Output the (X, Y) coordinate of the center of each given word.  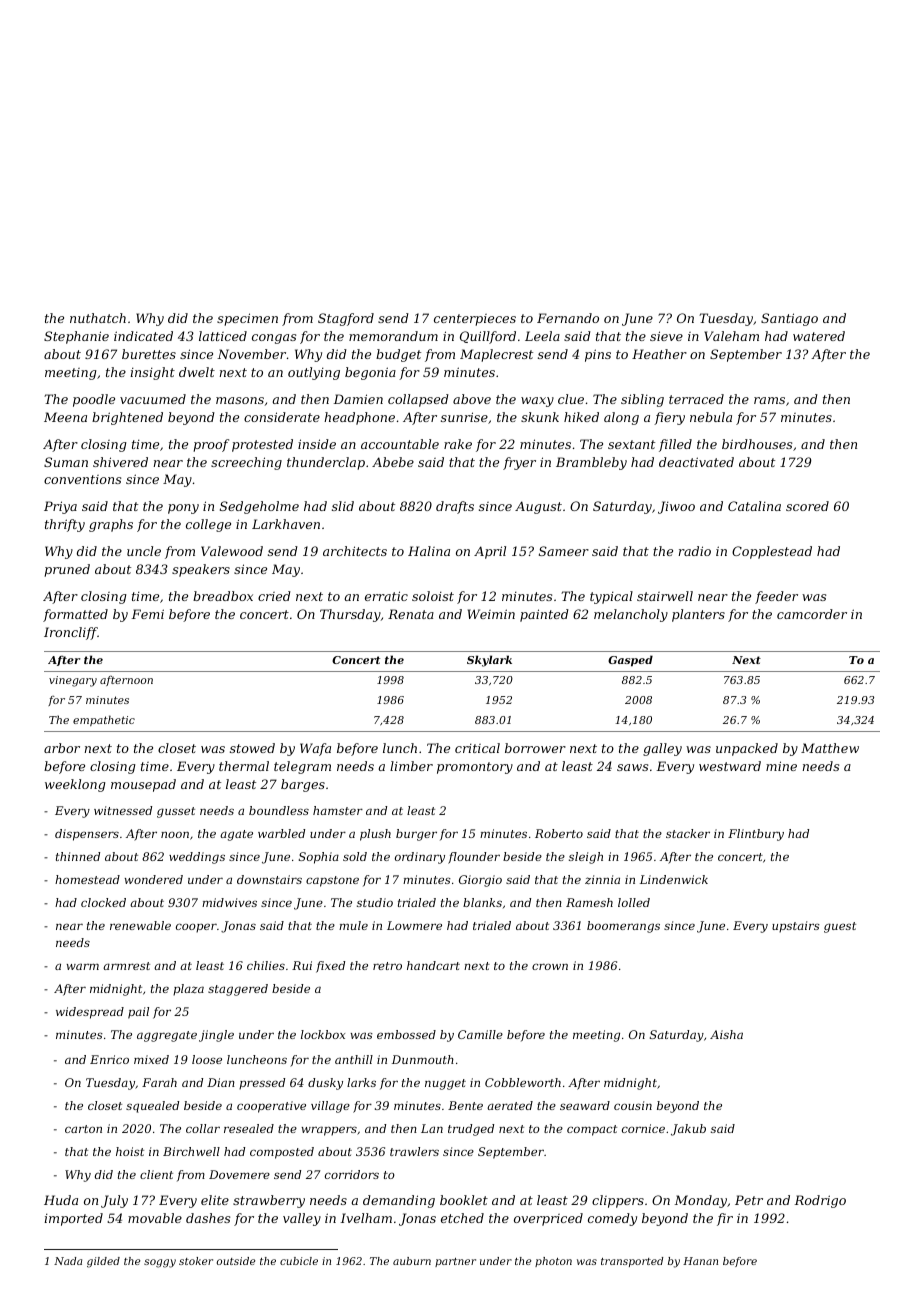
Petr (749, 1200)
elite (215, 1200)
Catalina (754, 506)
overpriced (548, 1219)
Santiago (789, 319)
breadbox (223, 596)
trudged (471, 1130)
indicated (143, 336)
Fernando (568, 318)
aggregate (167, 1036)
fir (725, 1219)
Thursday (350, 615)
